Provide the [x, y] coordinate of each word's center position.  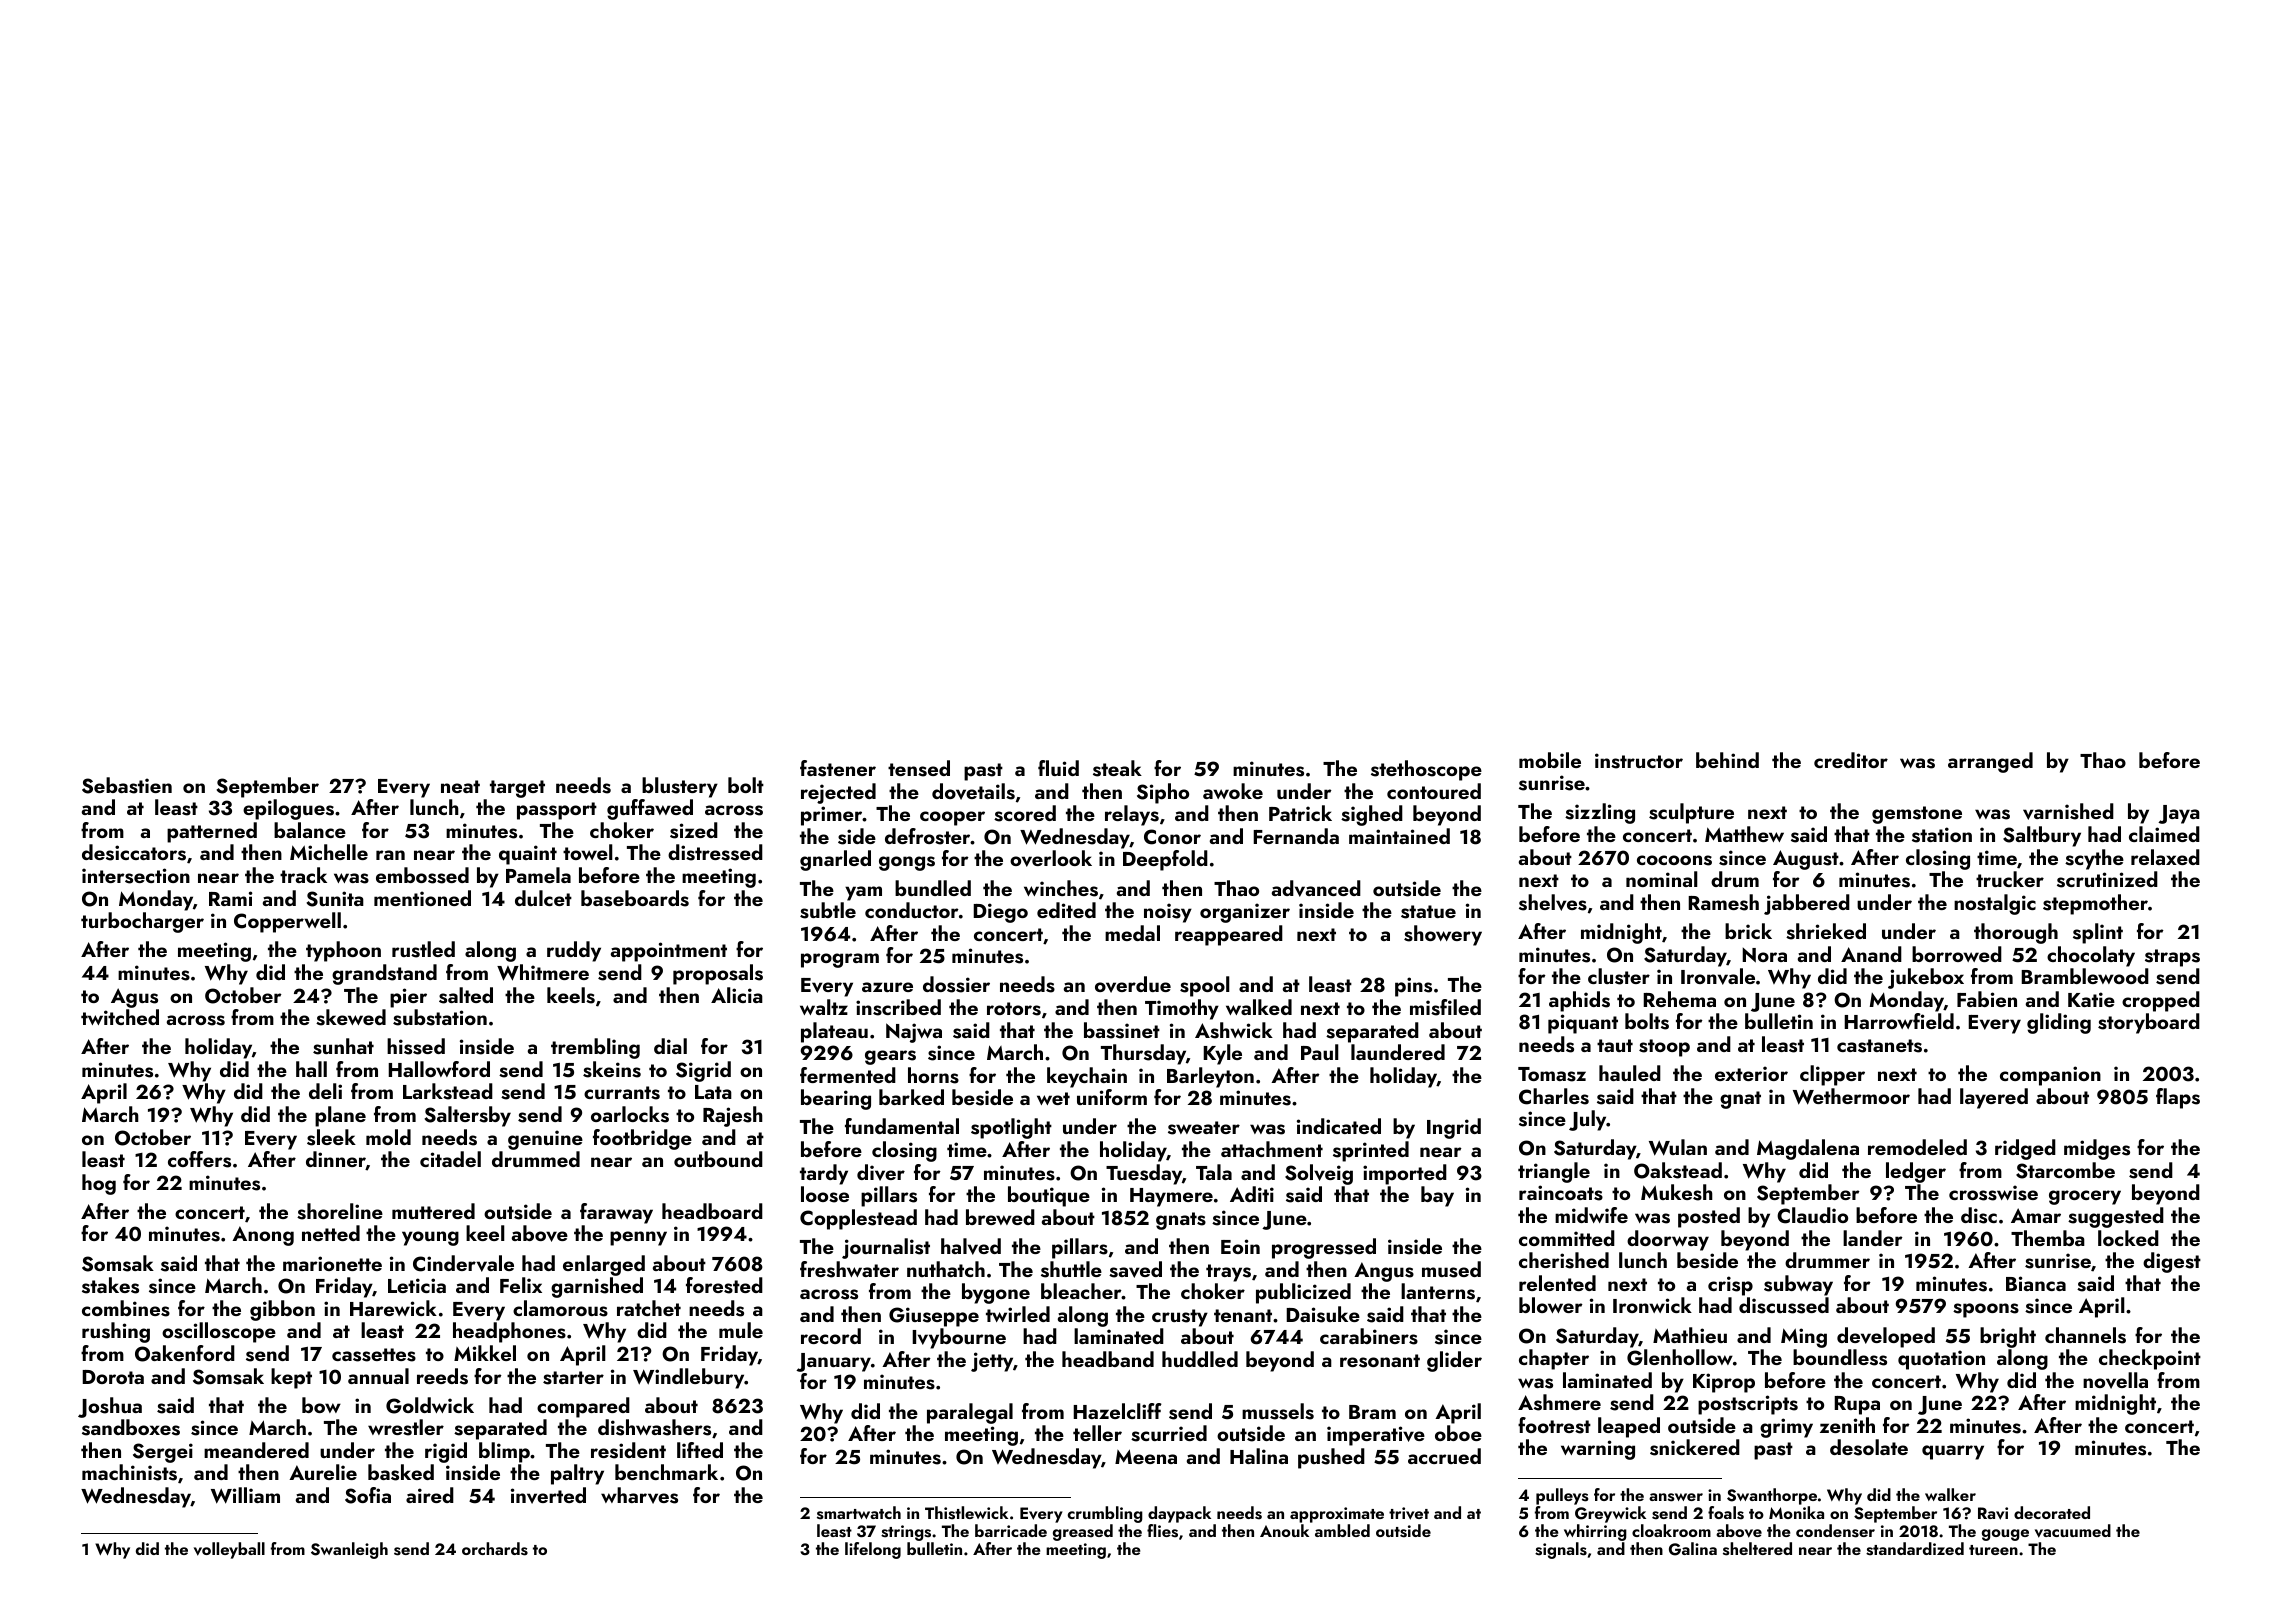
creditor [1851, 760]
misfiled [1445, 1007]
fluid [1058, 768]
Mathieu [1690, 1335]
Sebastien [127, 785]
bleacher [1081, 1291]
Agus [134, 998]
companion [2050, 1076]
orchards [495, 1549]
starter [573, 1378]
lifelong [873, 1550]
